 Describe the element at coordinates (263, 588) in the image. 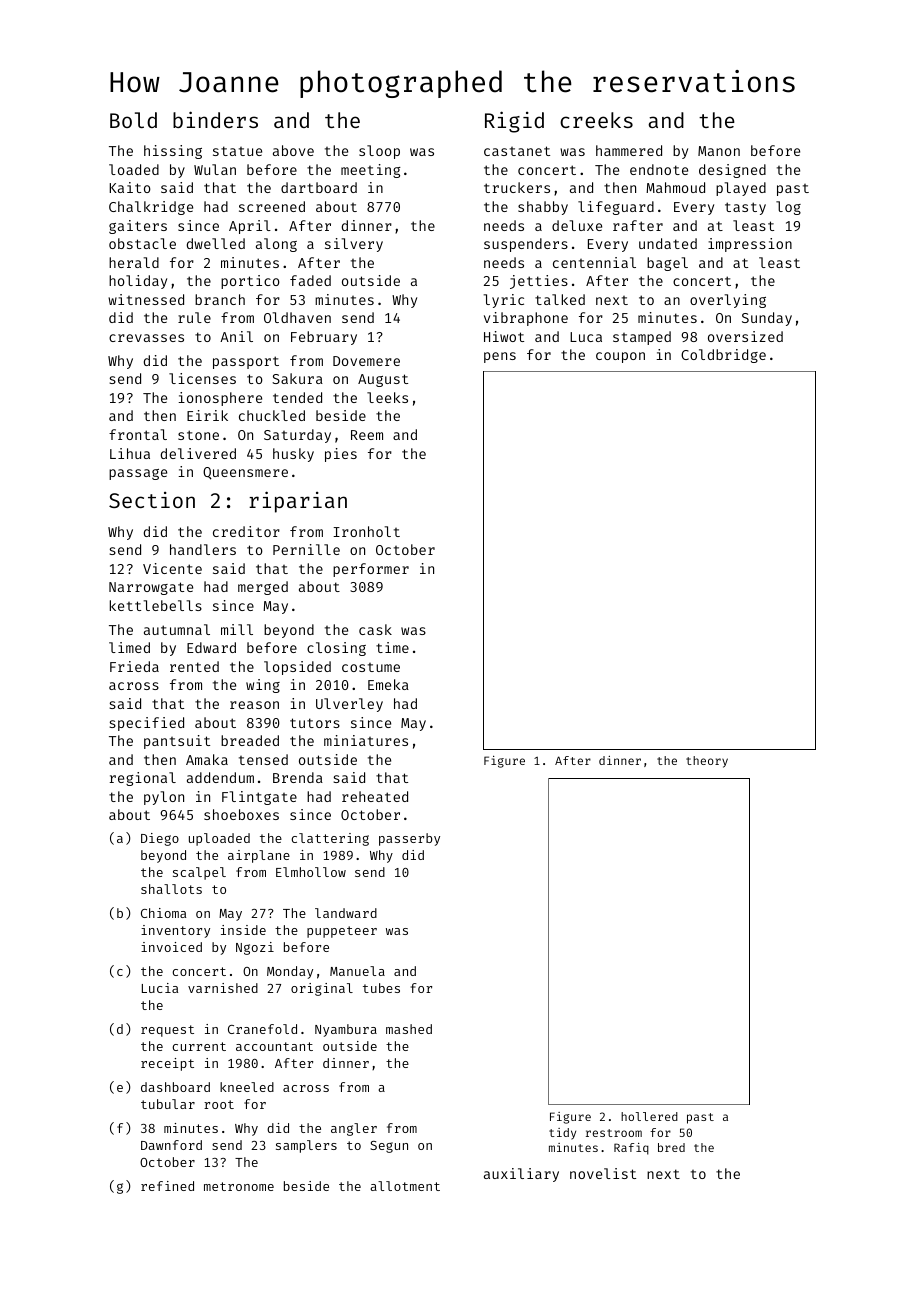

I see `merged` at that location.
